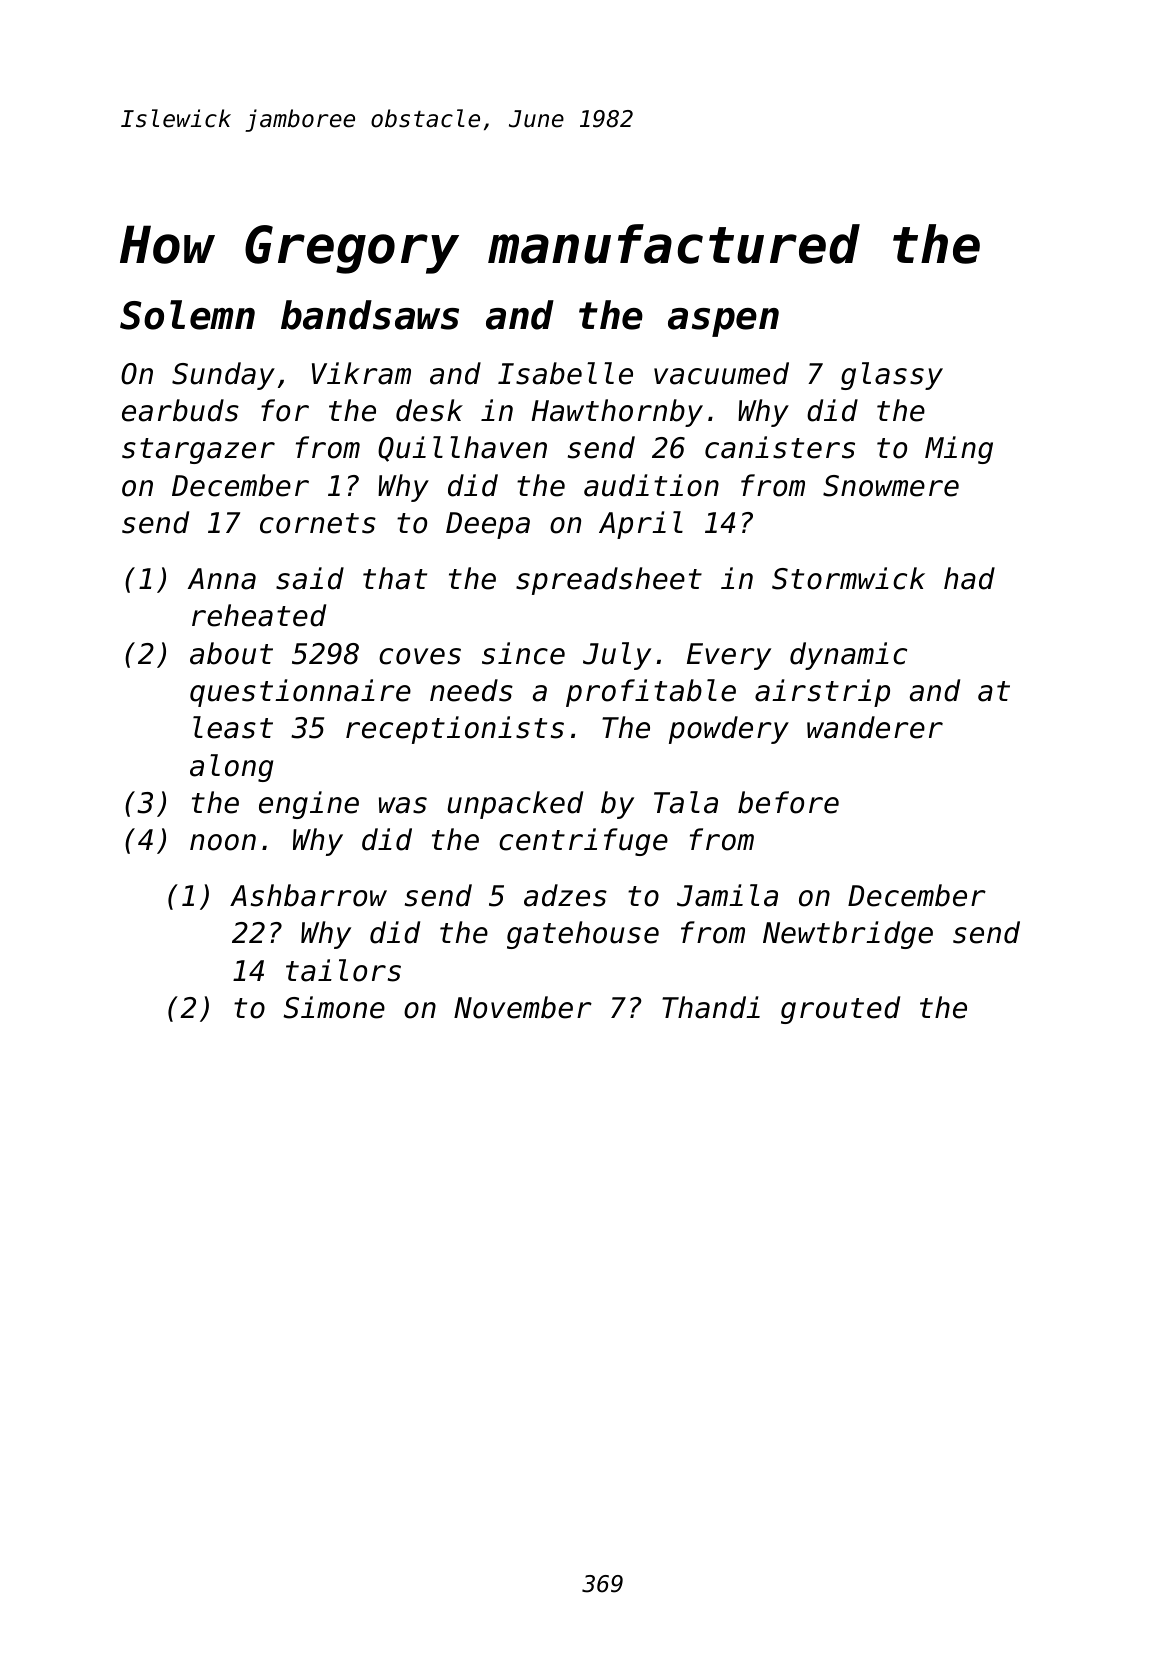  I want to click on dynamic, so click(848, 656).
